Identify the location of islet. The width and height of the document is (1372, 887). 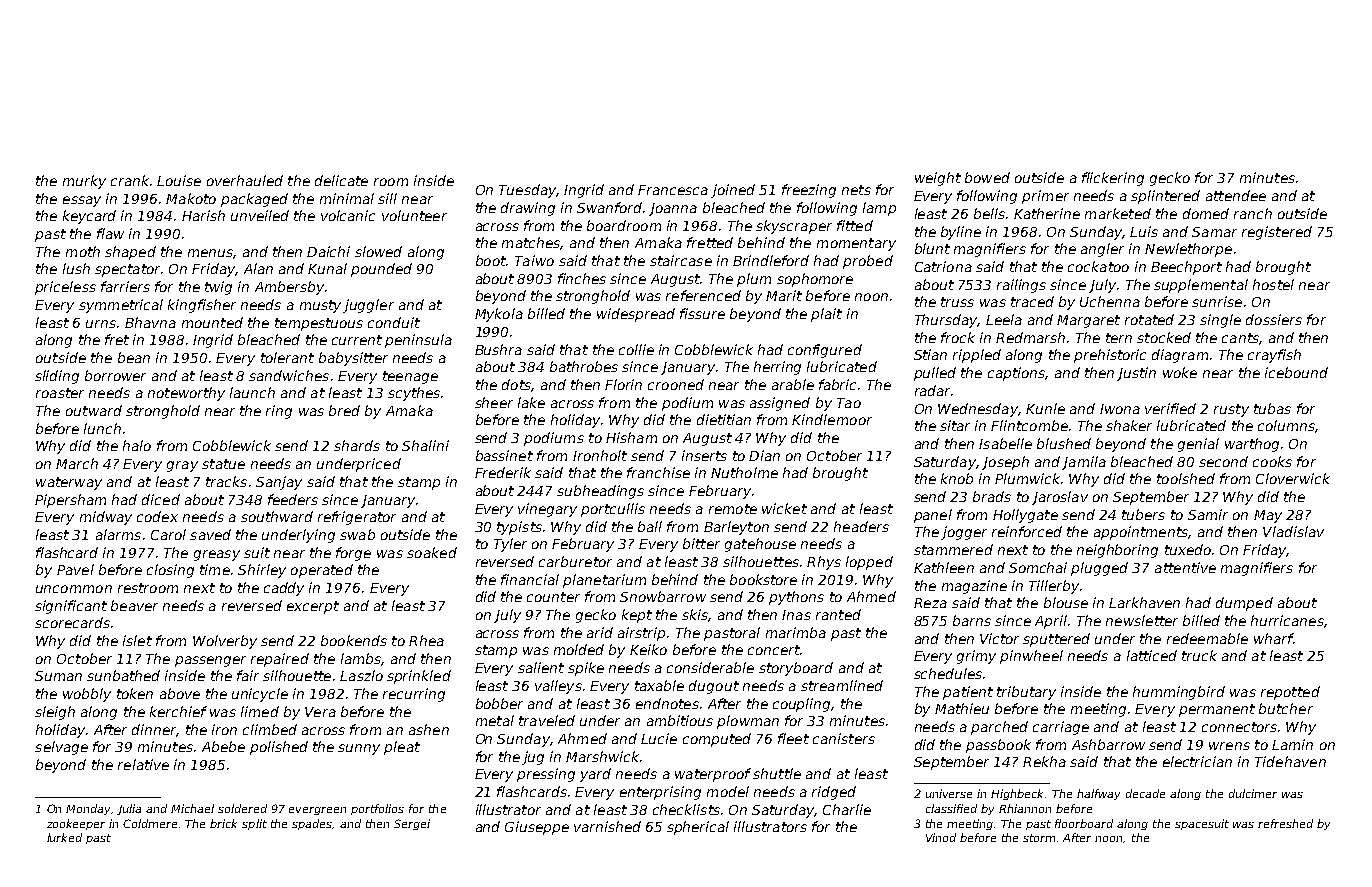
(137, 640).
